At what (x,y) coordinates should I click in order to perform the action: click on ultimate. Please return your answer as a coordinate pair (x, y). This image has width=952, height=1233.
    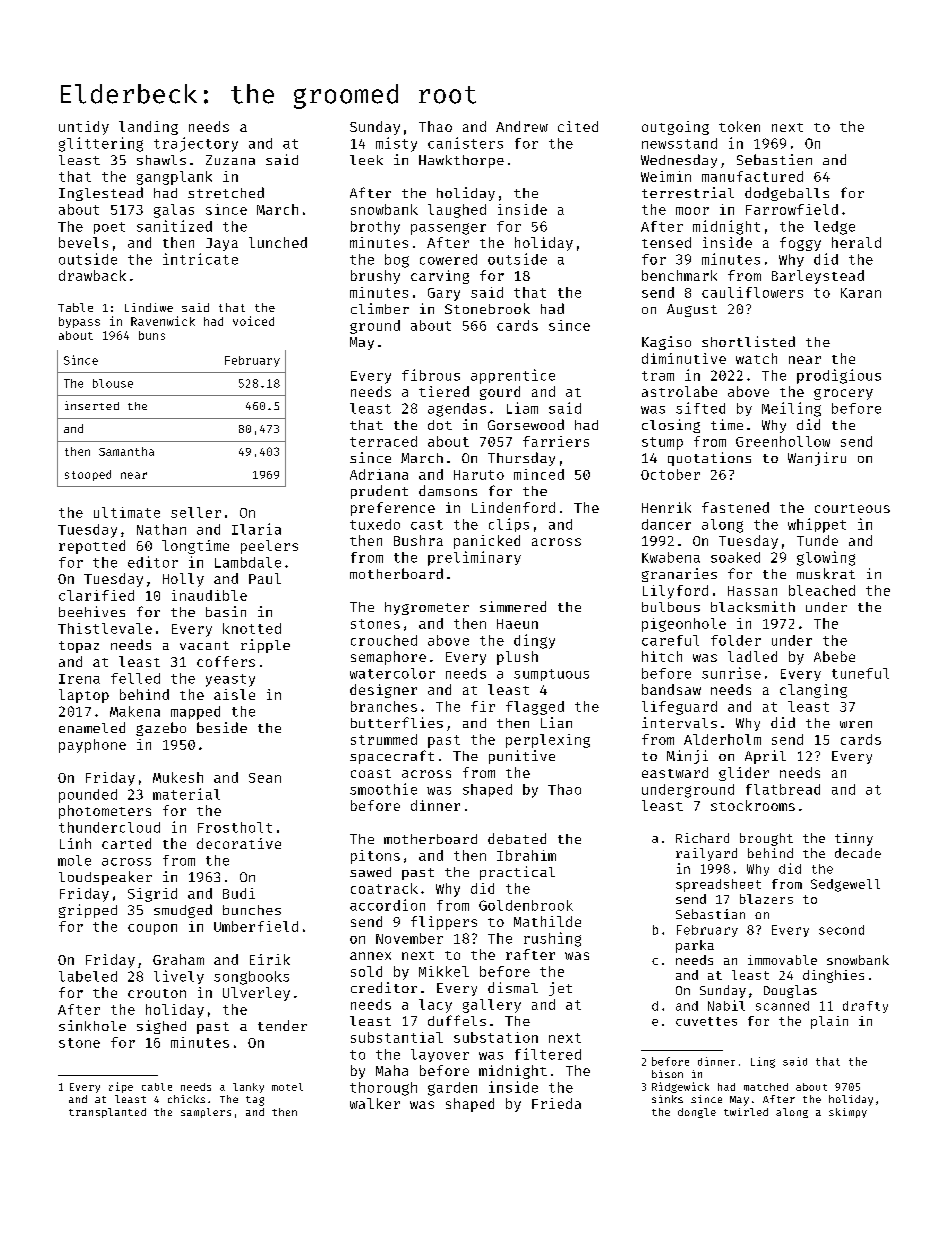
    Looking at the image, I should click on (127, 512).
